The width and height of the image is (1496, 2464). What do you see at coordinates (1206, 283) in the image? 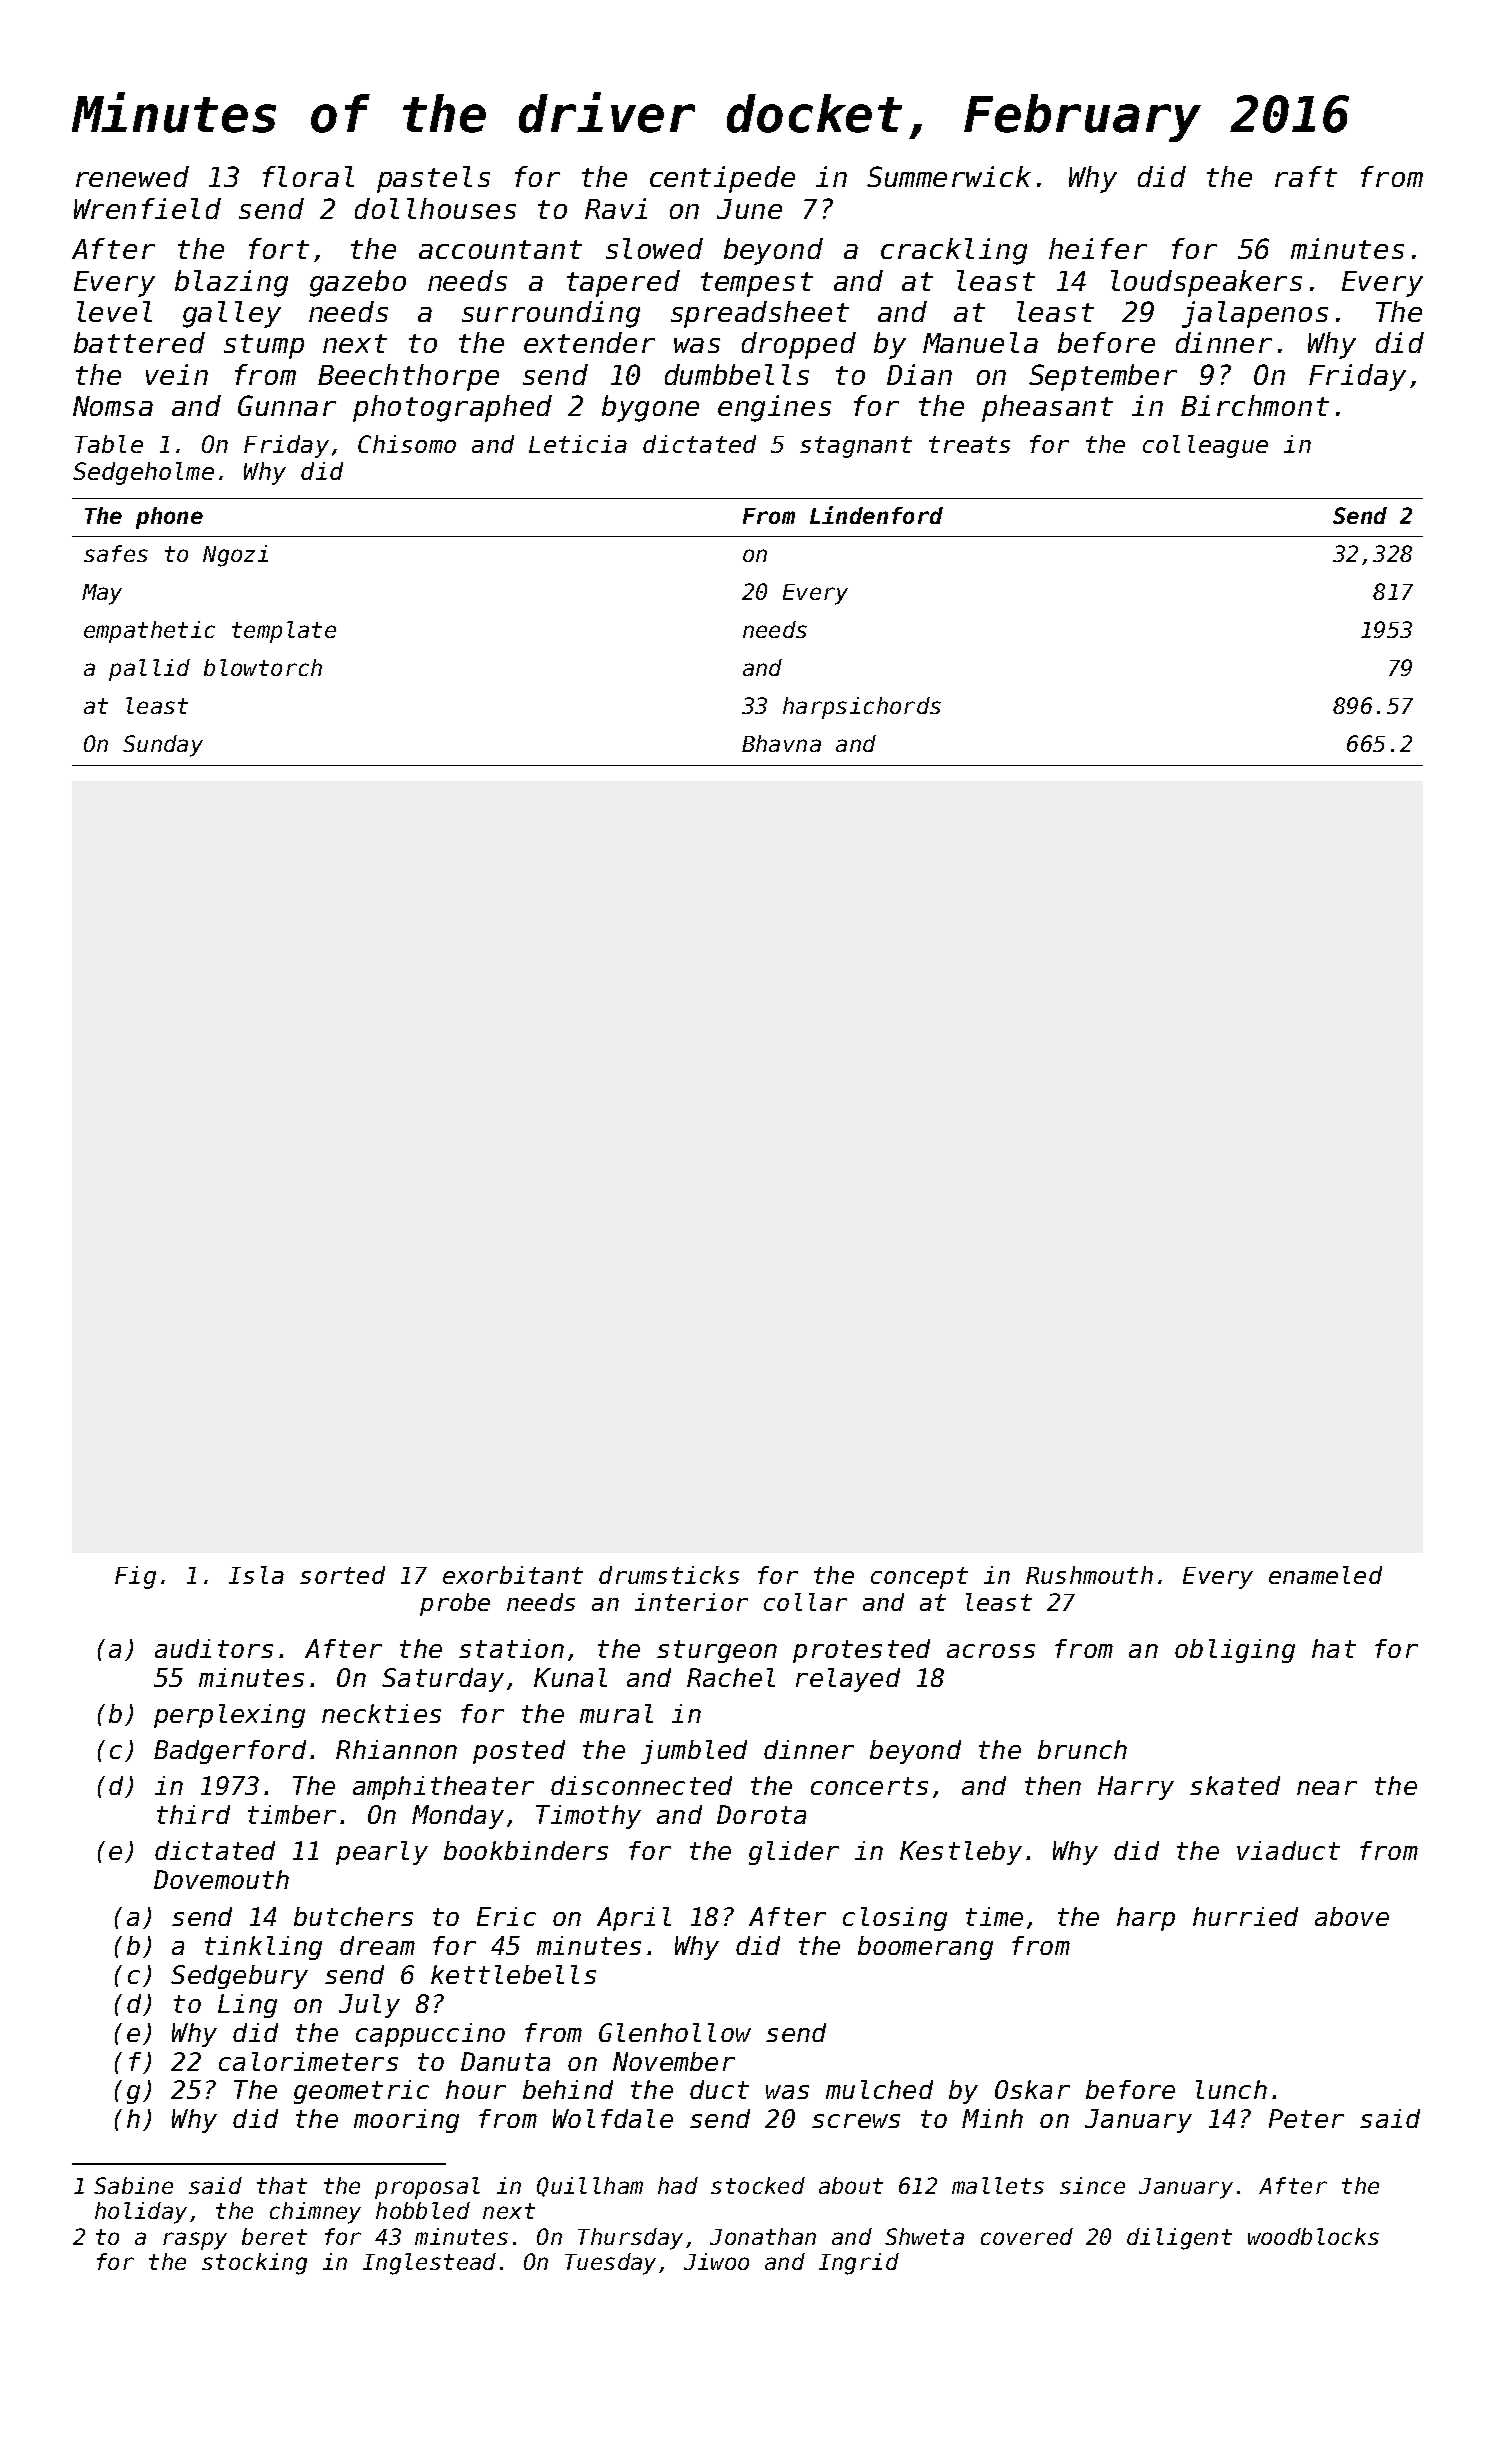
I see `loudspeakers` at bounding box center [1206, 283].
